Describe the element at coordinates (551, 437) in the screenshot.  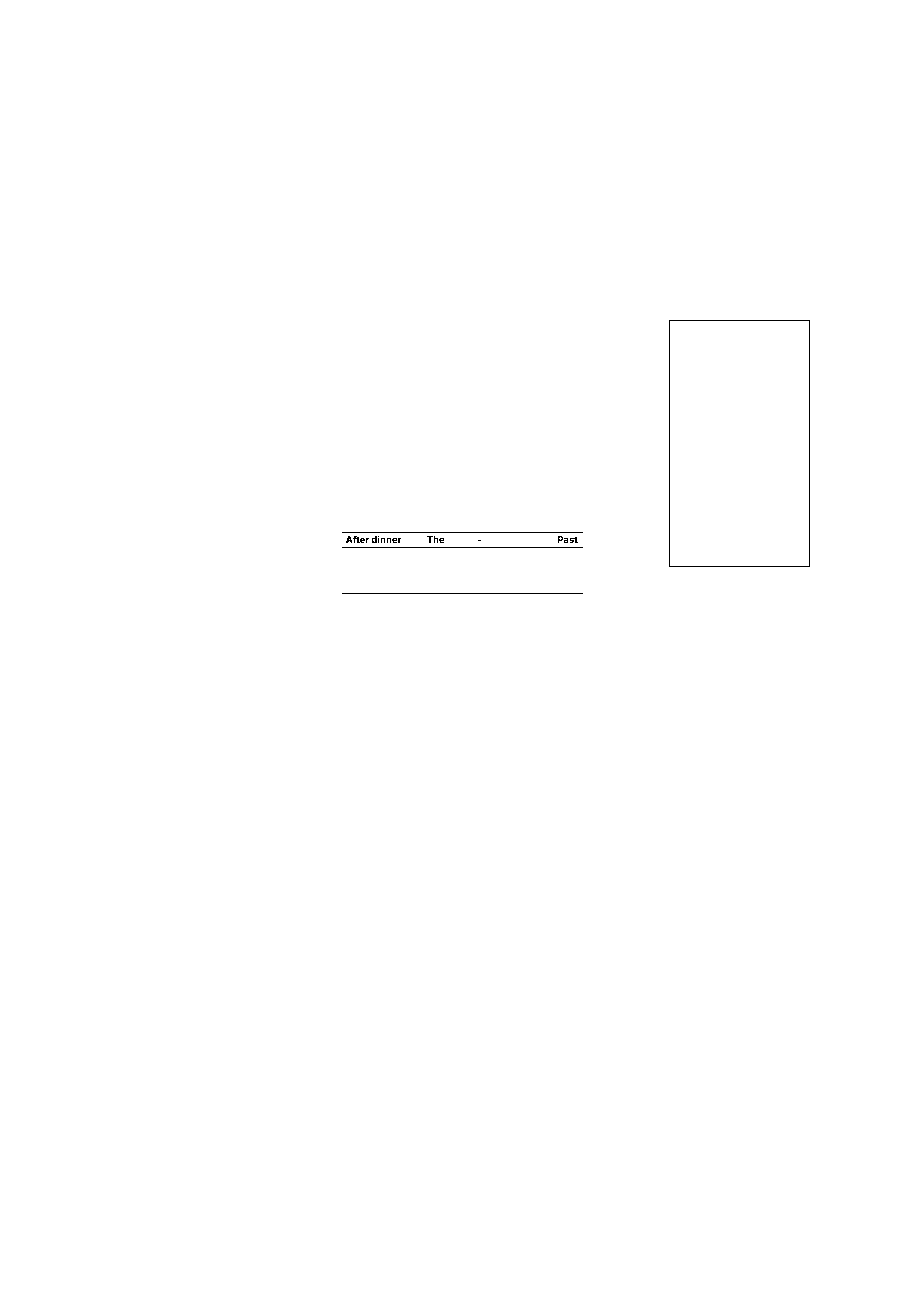
I see `Briarton` at that location.
